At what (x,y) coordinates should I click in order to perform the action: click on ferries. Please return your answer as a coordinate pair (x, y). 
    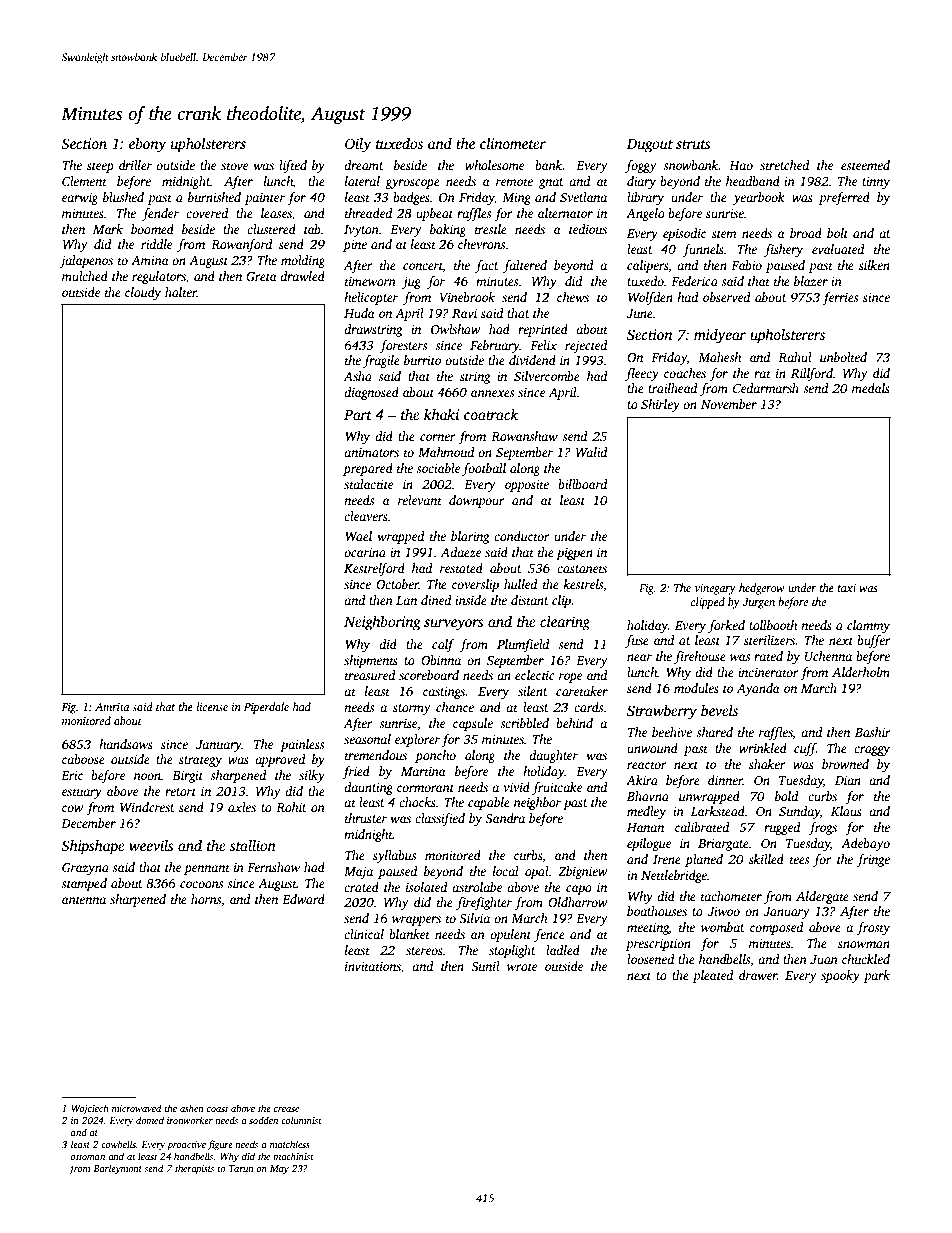
    Looking at the image, I should click on (840, 298).
